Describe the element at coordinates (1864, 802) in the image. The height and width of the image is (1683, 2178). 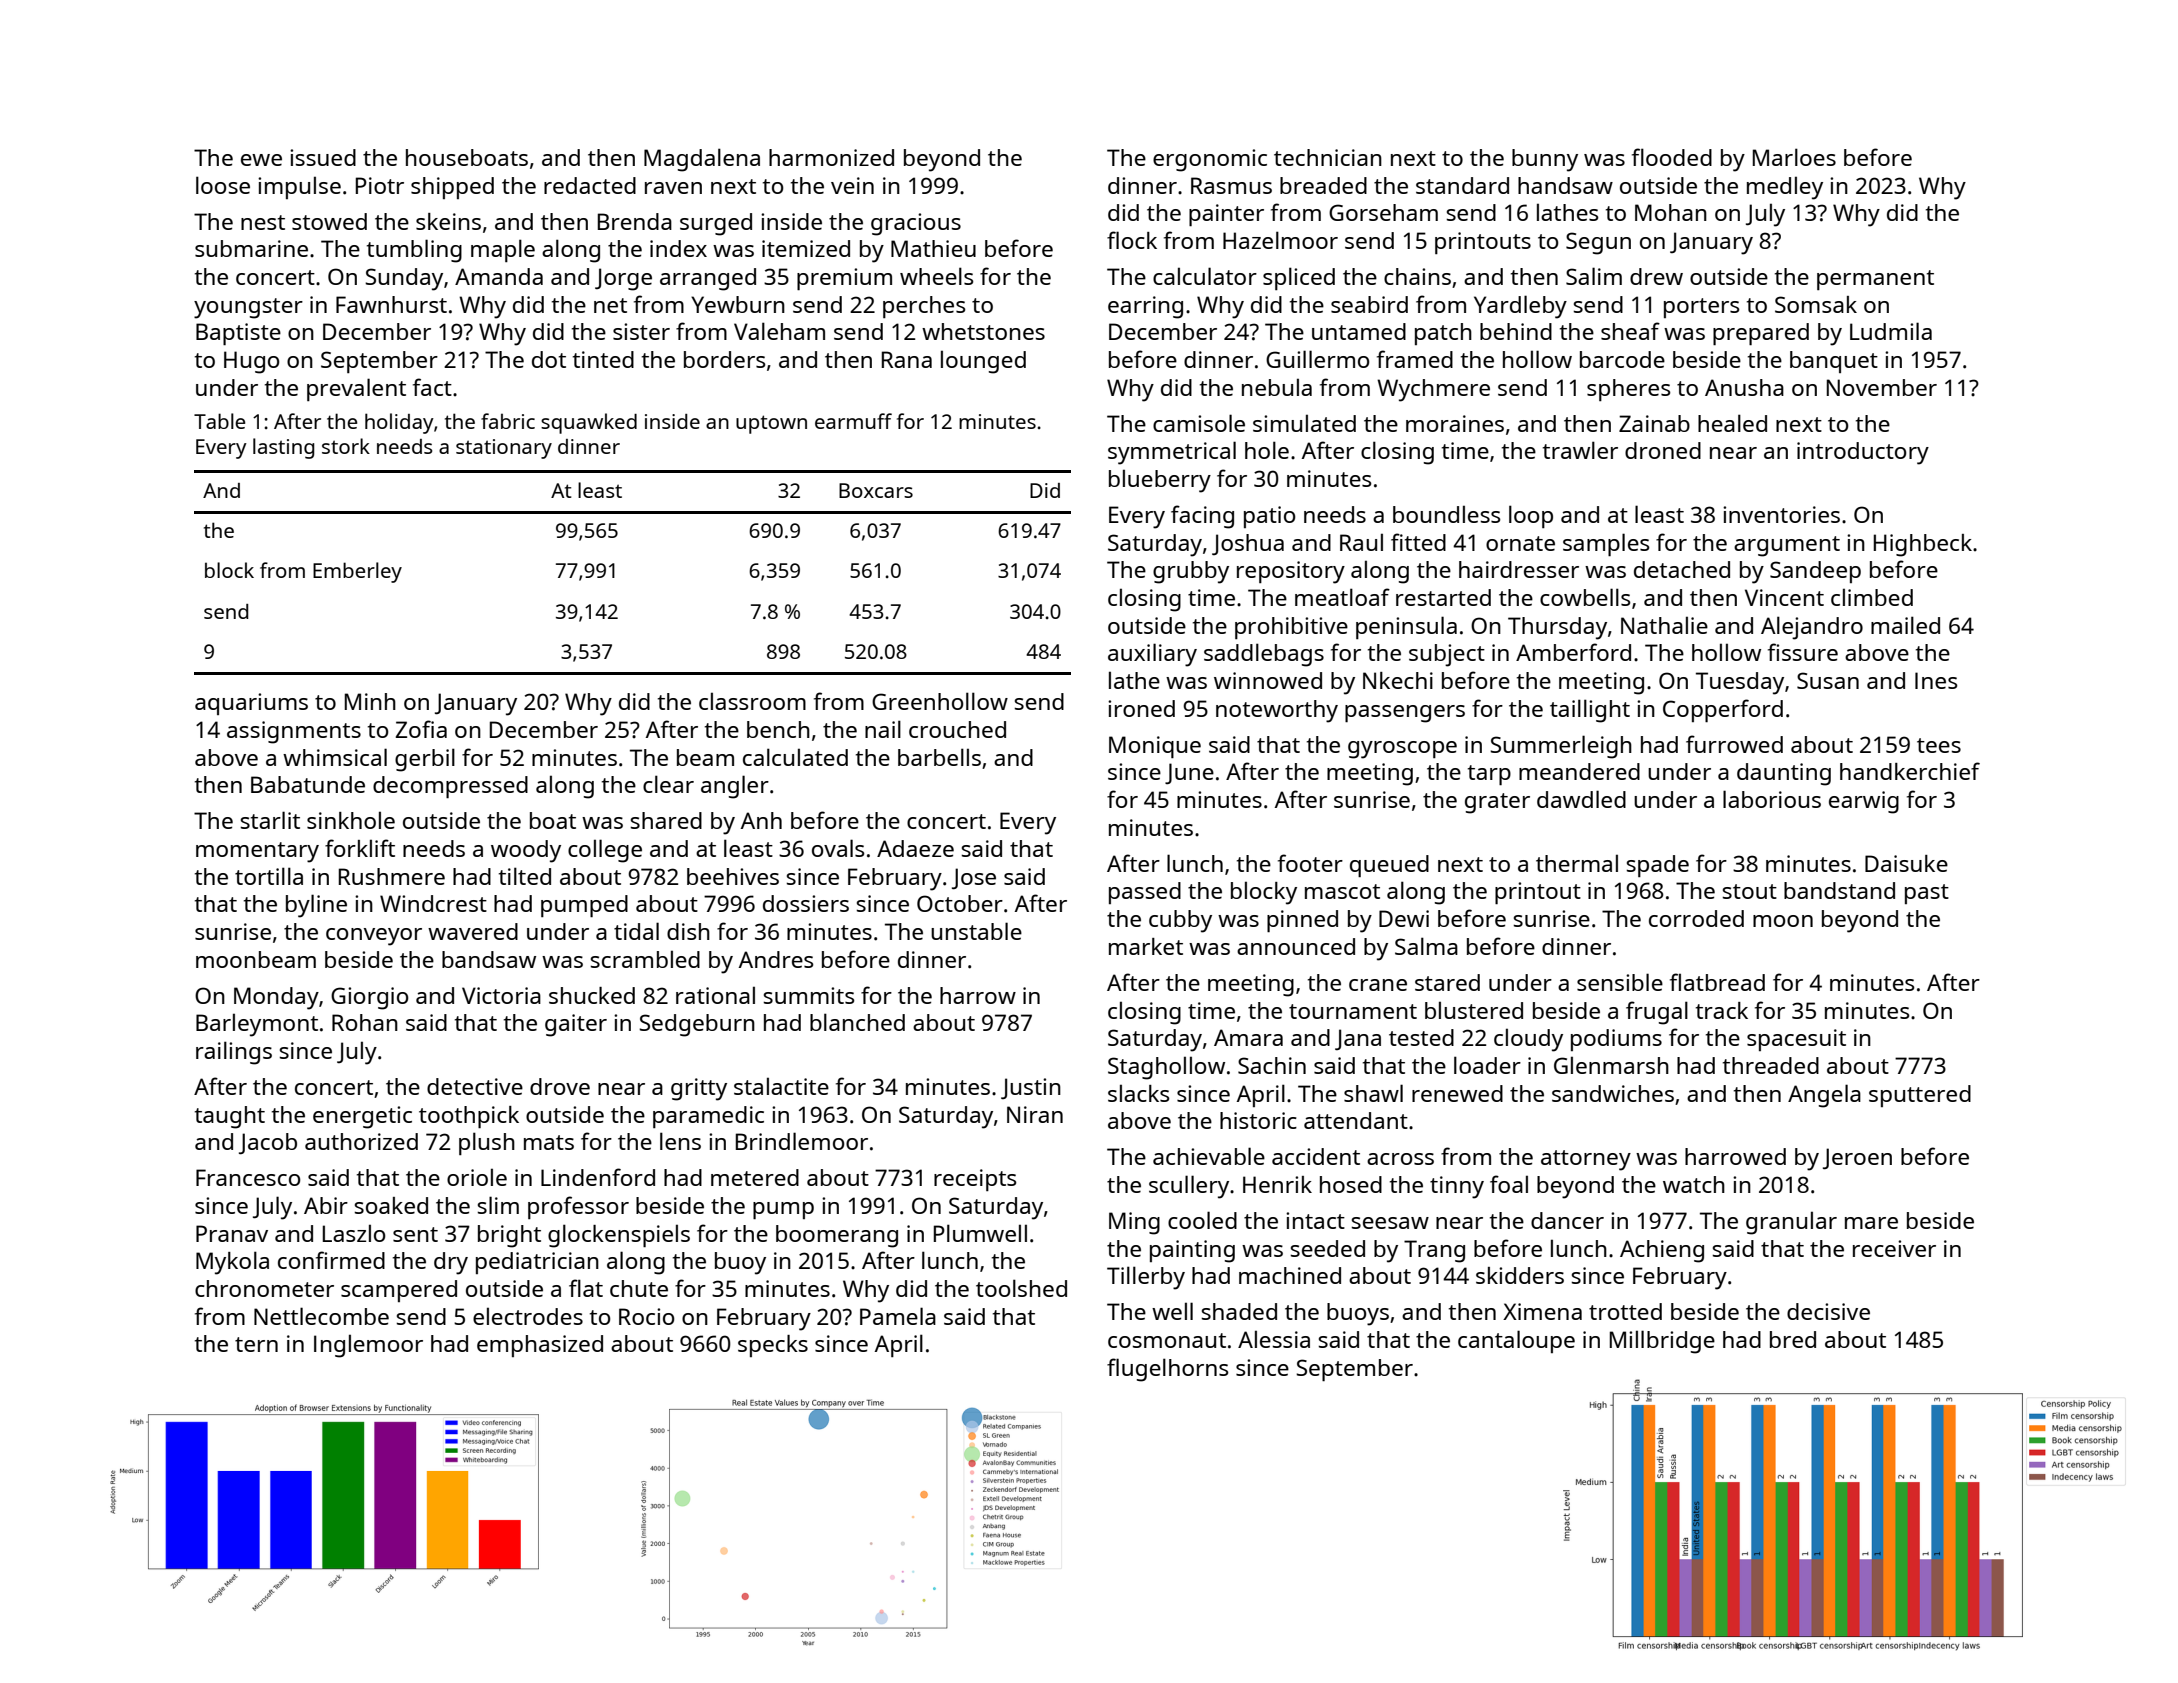
I see `earwig` at that location.
